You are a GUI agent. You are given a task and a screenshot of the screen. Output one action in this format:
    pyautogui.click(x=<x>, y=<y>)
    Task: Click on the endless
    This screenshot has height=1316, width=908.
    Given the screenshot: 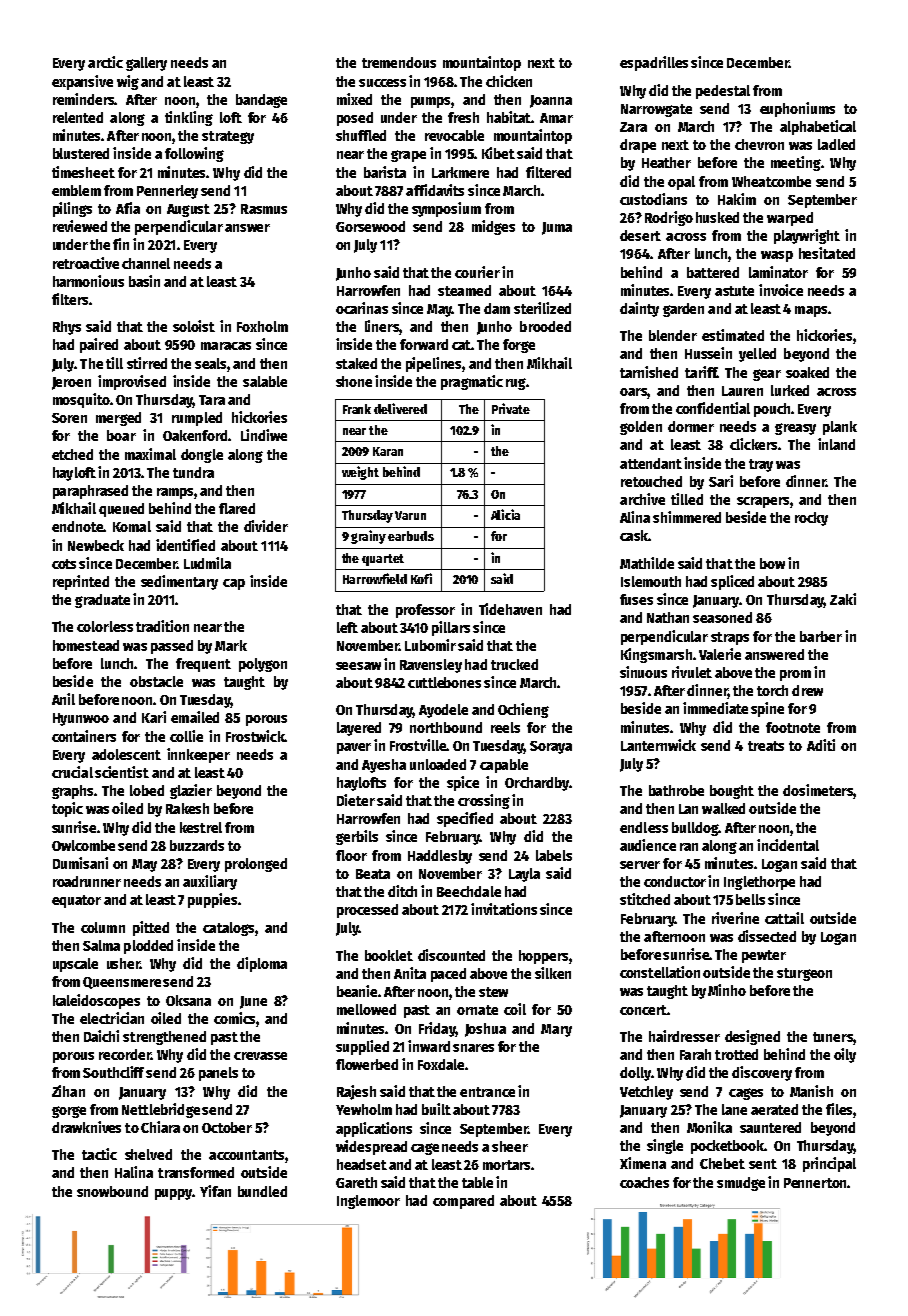 What is the action you would take?
    pyautogui.click(x=644, y=827)
